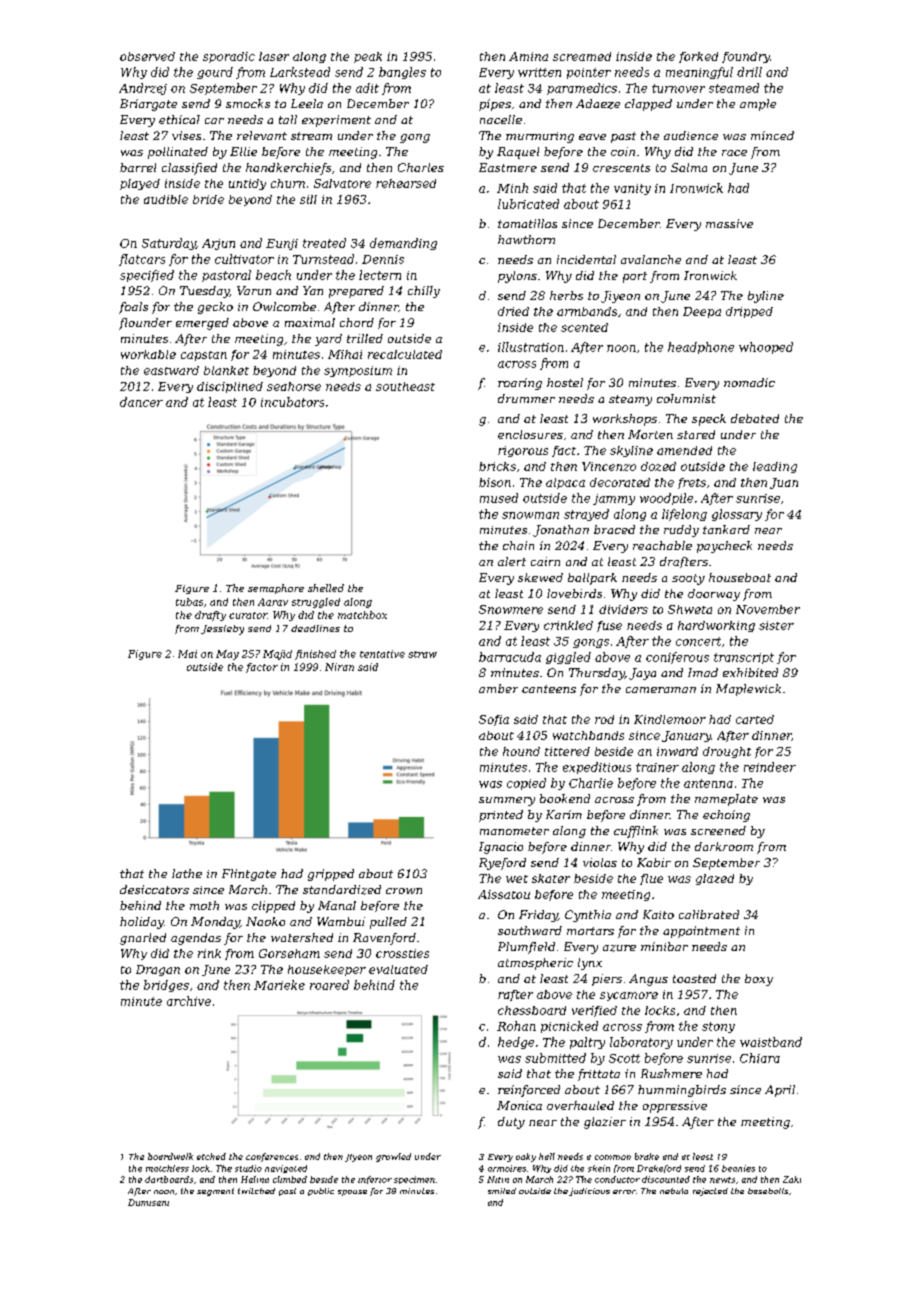 The image size is (924, 1308). I want to click on lathe, so click(187, 873).
